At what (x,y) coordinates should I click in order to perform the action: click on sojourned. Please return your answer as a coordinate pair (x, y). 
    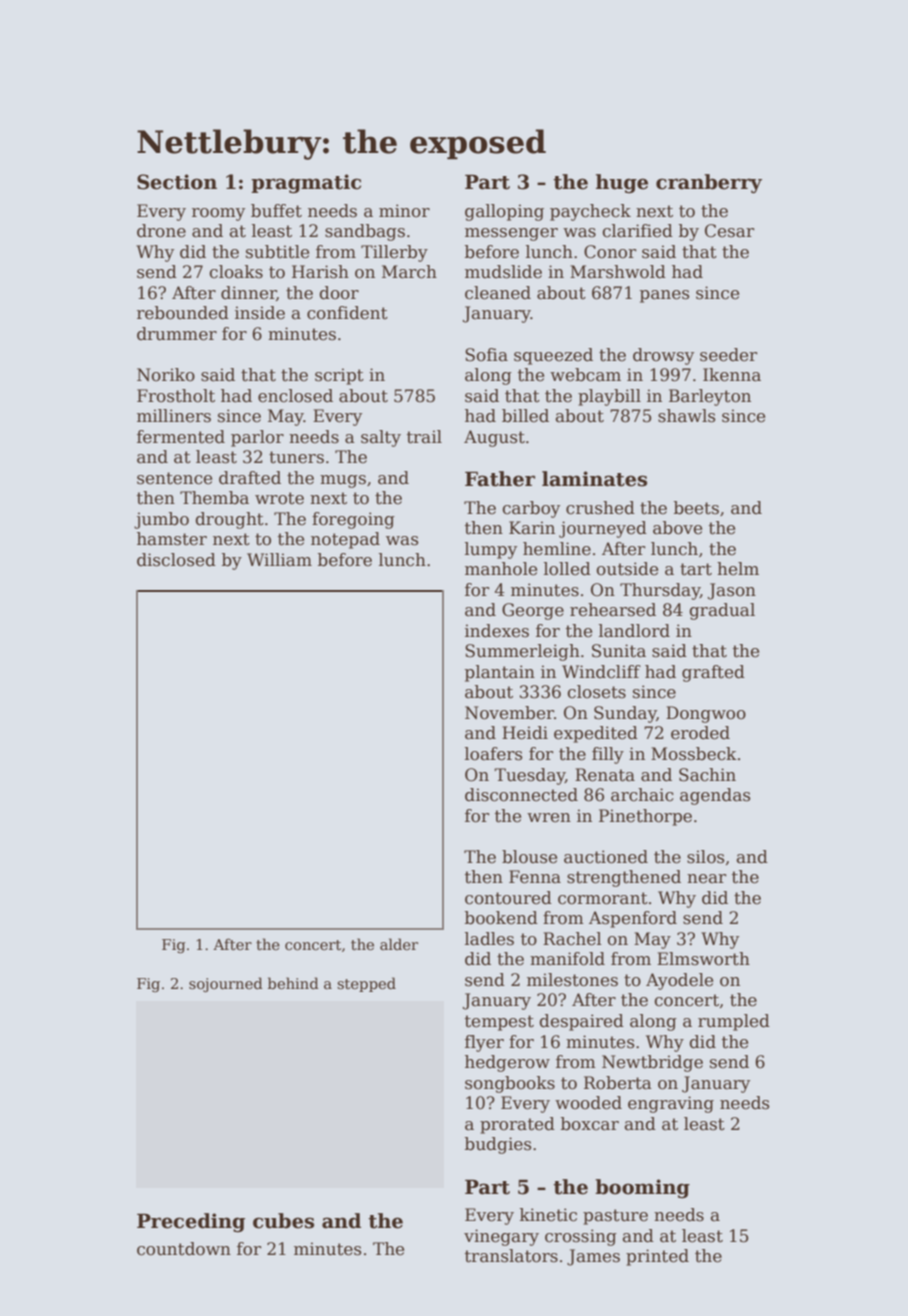
    Looking at the image, I should click on (226, 984).
